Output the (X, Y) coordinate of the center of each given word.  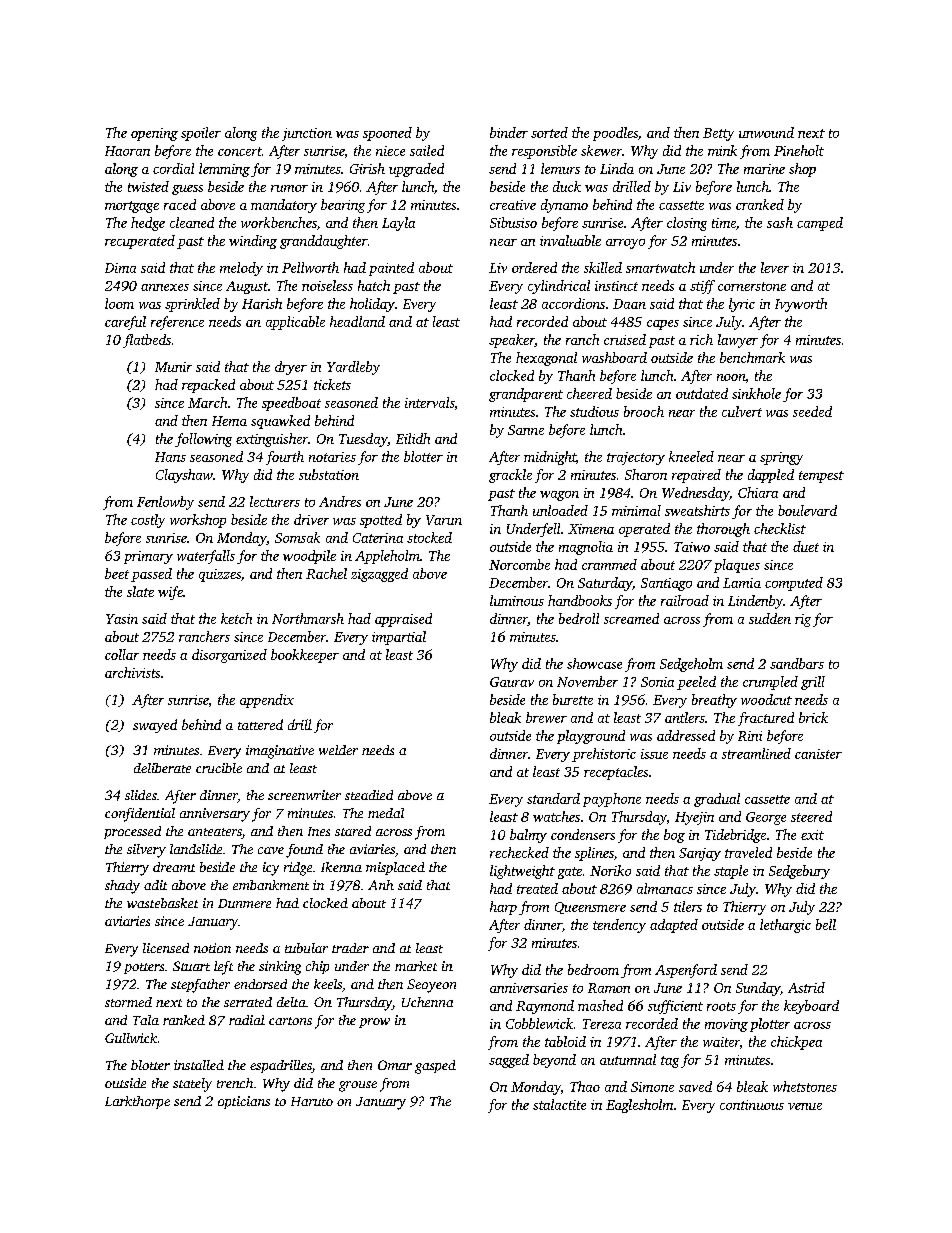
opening (154, 134)
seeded (812, 411)
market (416, 966)
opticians (244, 1102)
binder (509, 132)
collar (122, 654)
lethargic (785, 926)
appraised (403, 620)
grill (813, 683)
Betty (718, 134)
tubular (306, 948)
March (207, 402)
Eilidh (413, 438)
